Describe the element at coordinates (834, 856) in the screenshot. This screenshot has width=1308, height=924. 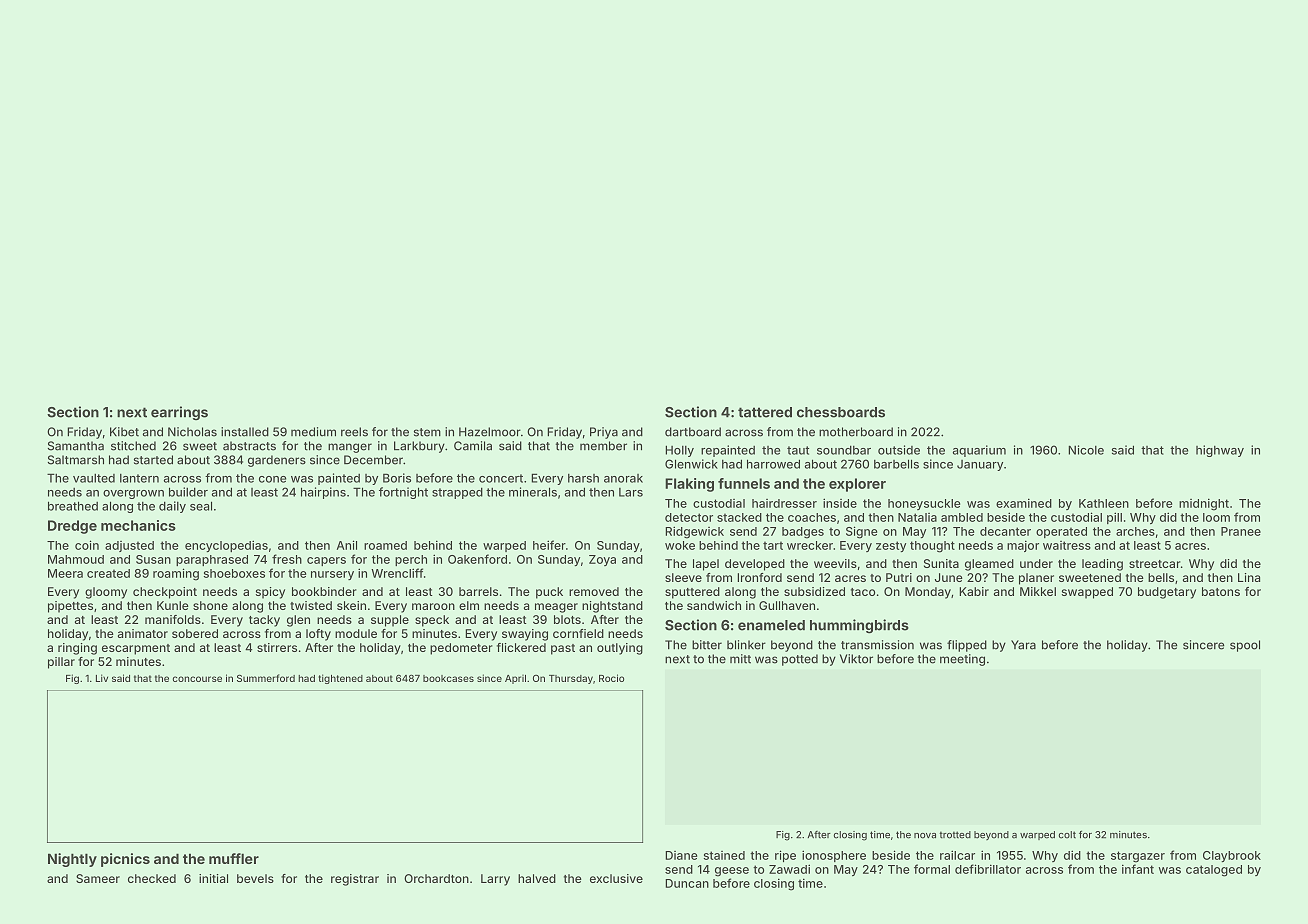
I see `ionosphere` at that location.
